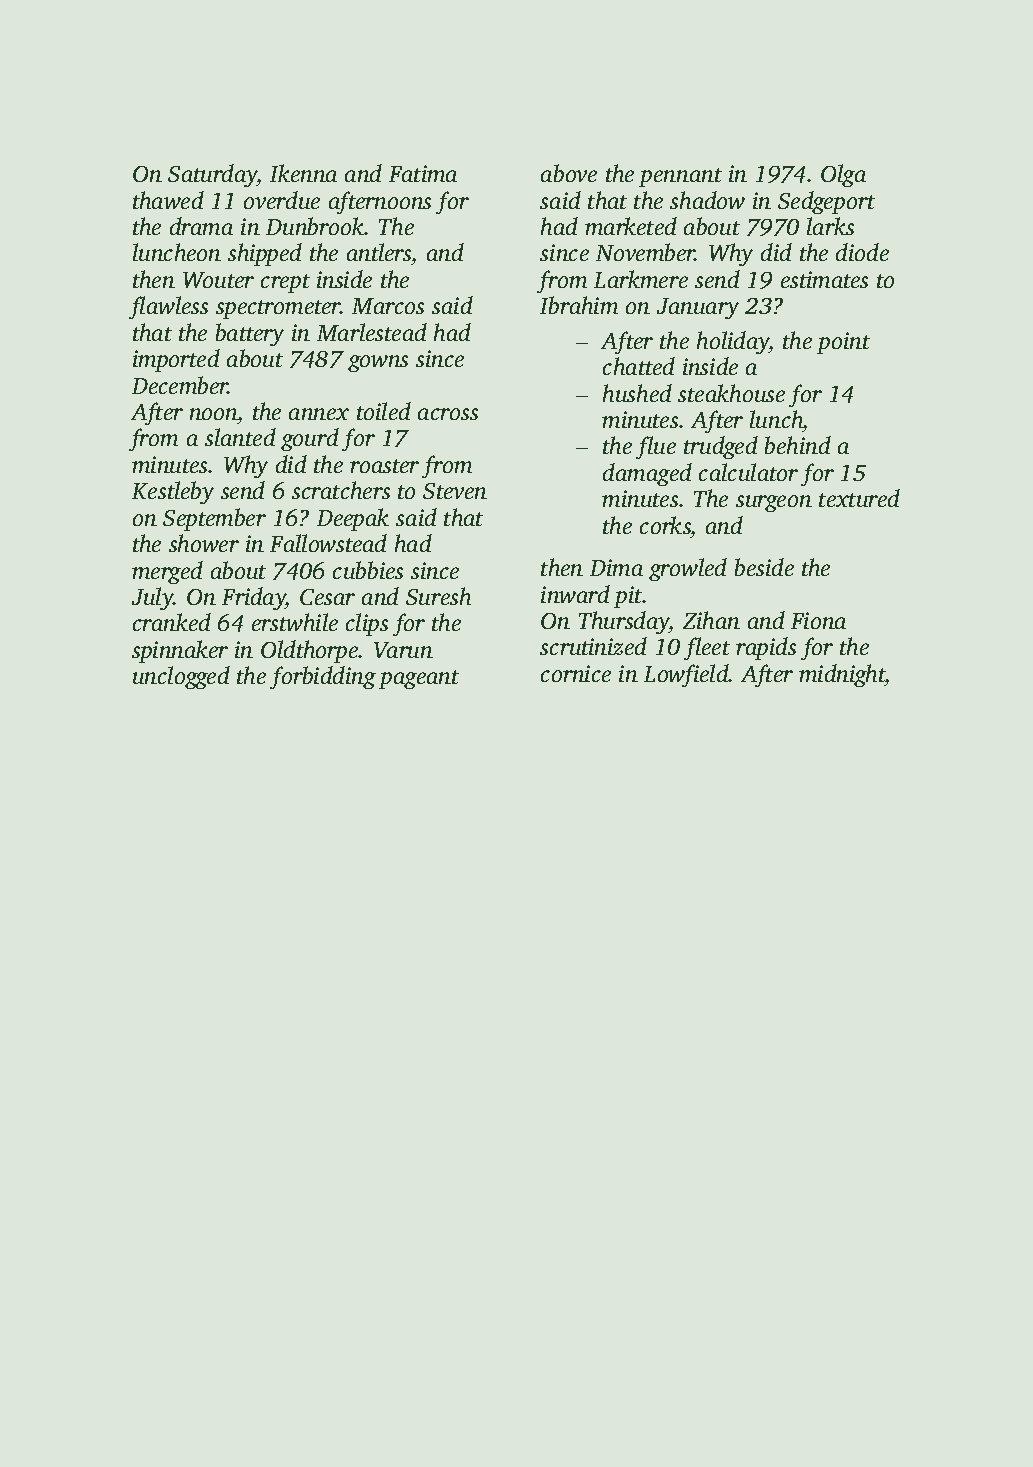 This image has width=1033, height=1467. What do you see at coordinates (647, 474) in the image?
I see `damaged` at bounding box center [647, 474].
